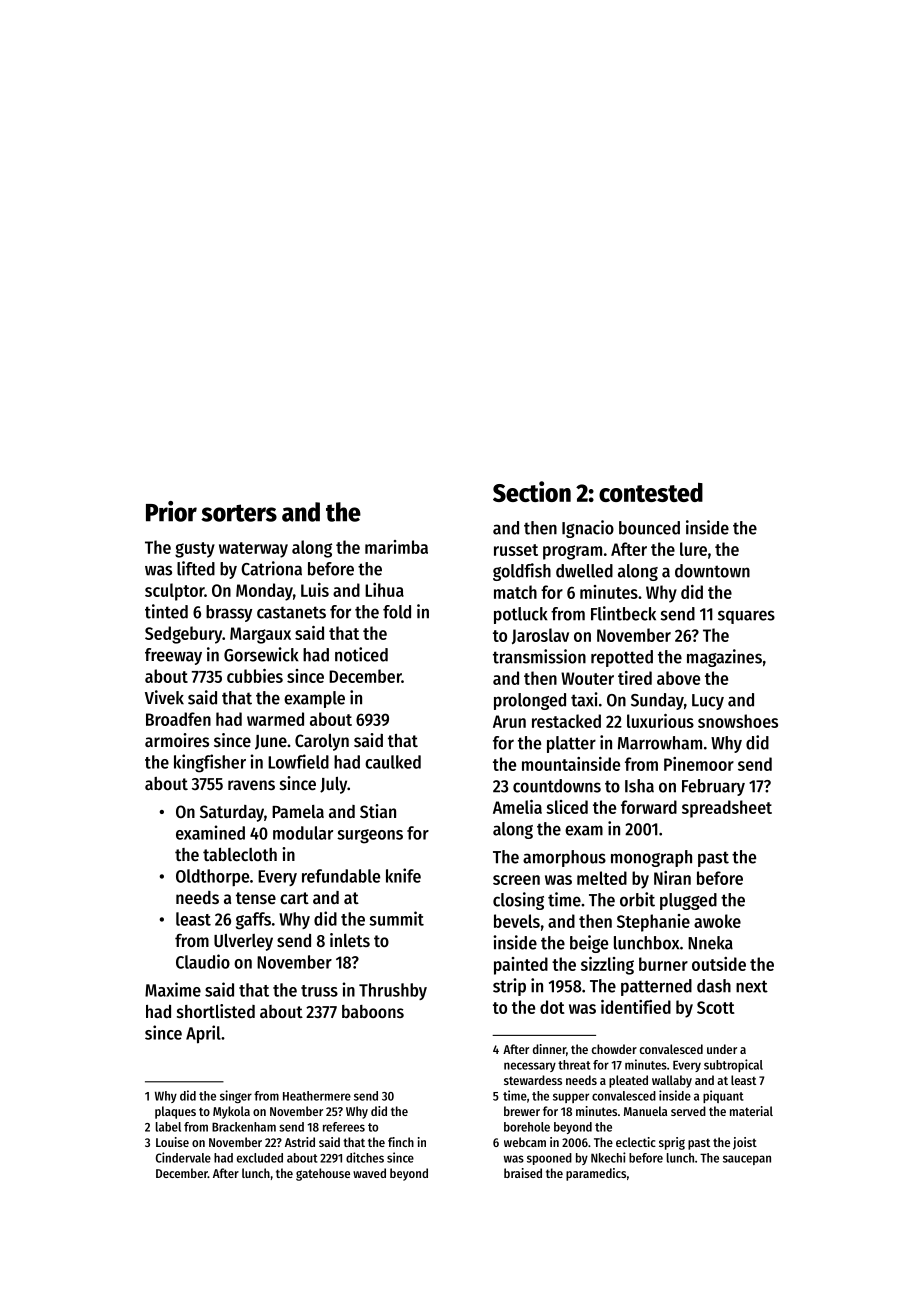  What do you see at coordinates (752, 986) in the image?
I see `next` at bounding box center [752, 986].
